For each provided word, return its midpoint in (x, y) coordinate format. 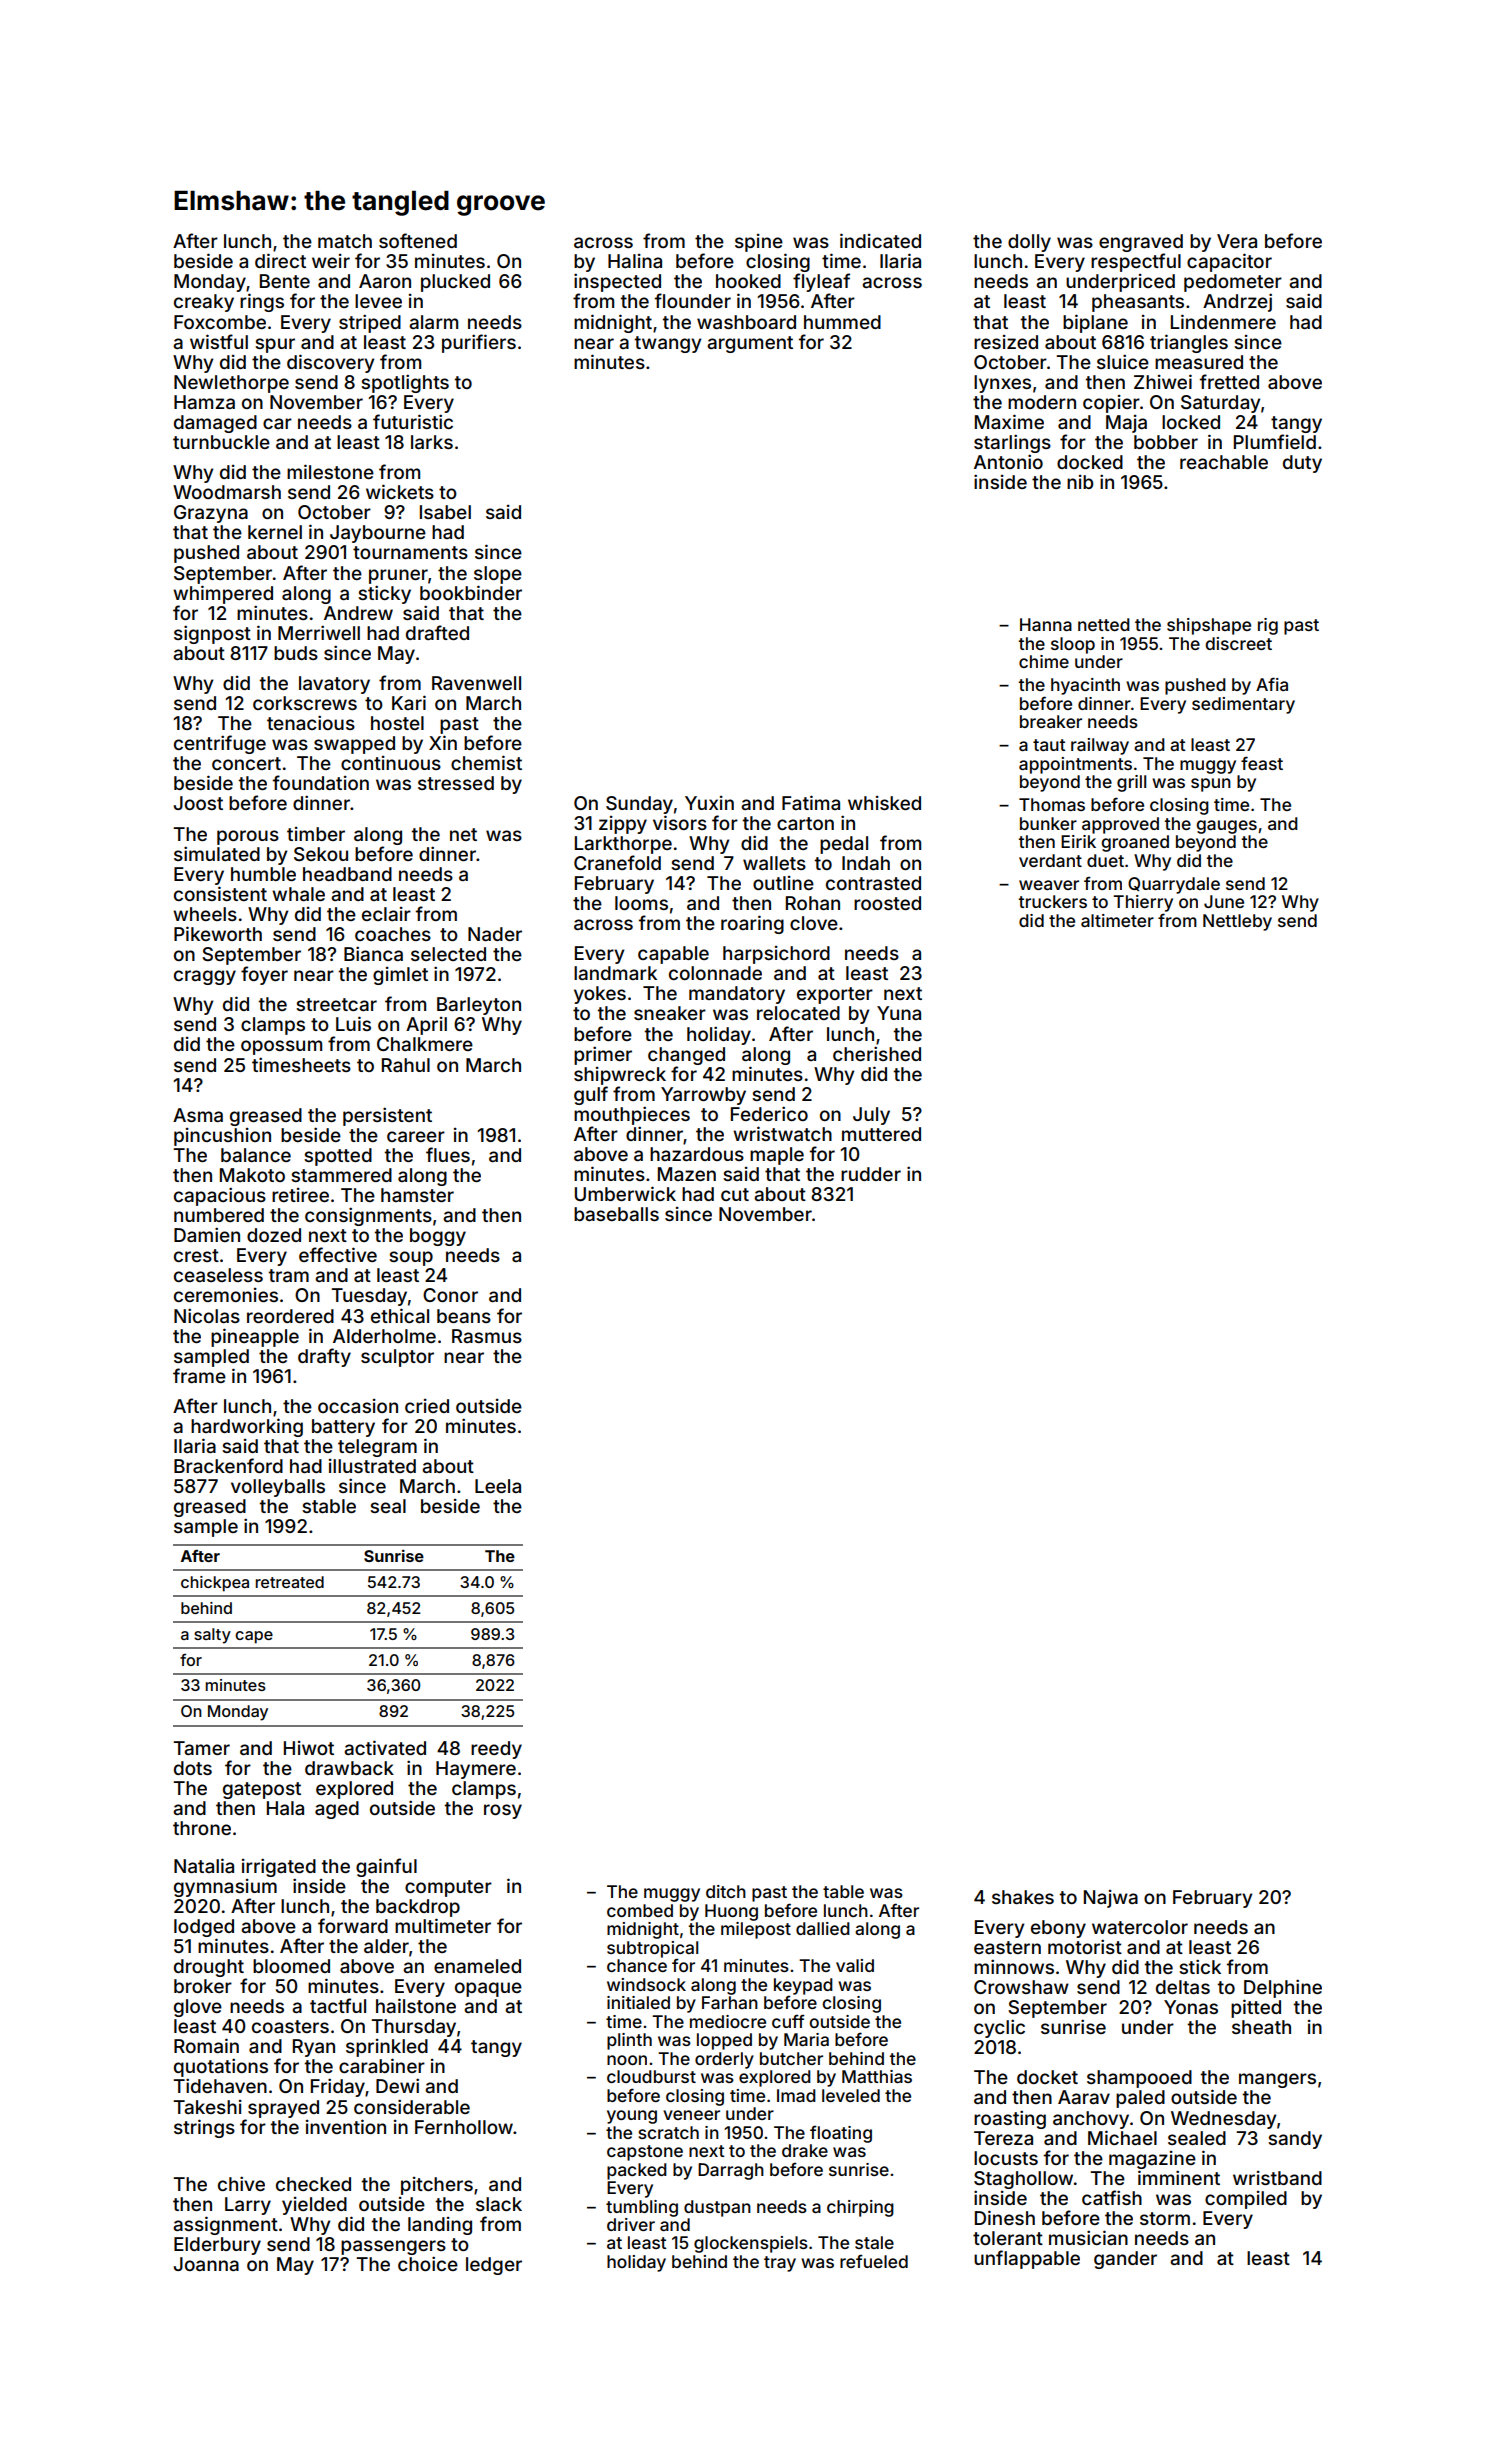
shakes (1023, 1897)
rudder (871, 1174)
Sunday (639, 805)
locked (1191, 422)
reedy (496, 1750)
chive (241, 2183)
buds (296, 653)
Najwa (1111, 1899)
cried (427, 1406)
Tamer (201, 1748)
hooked (748, 281)
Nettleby (1237, 922)
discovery (330, 363)
